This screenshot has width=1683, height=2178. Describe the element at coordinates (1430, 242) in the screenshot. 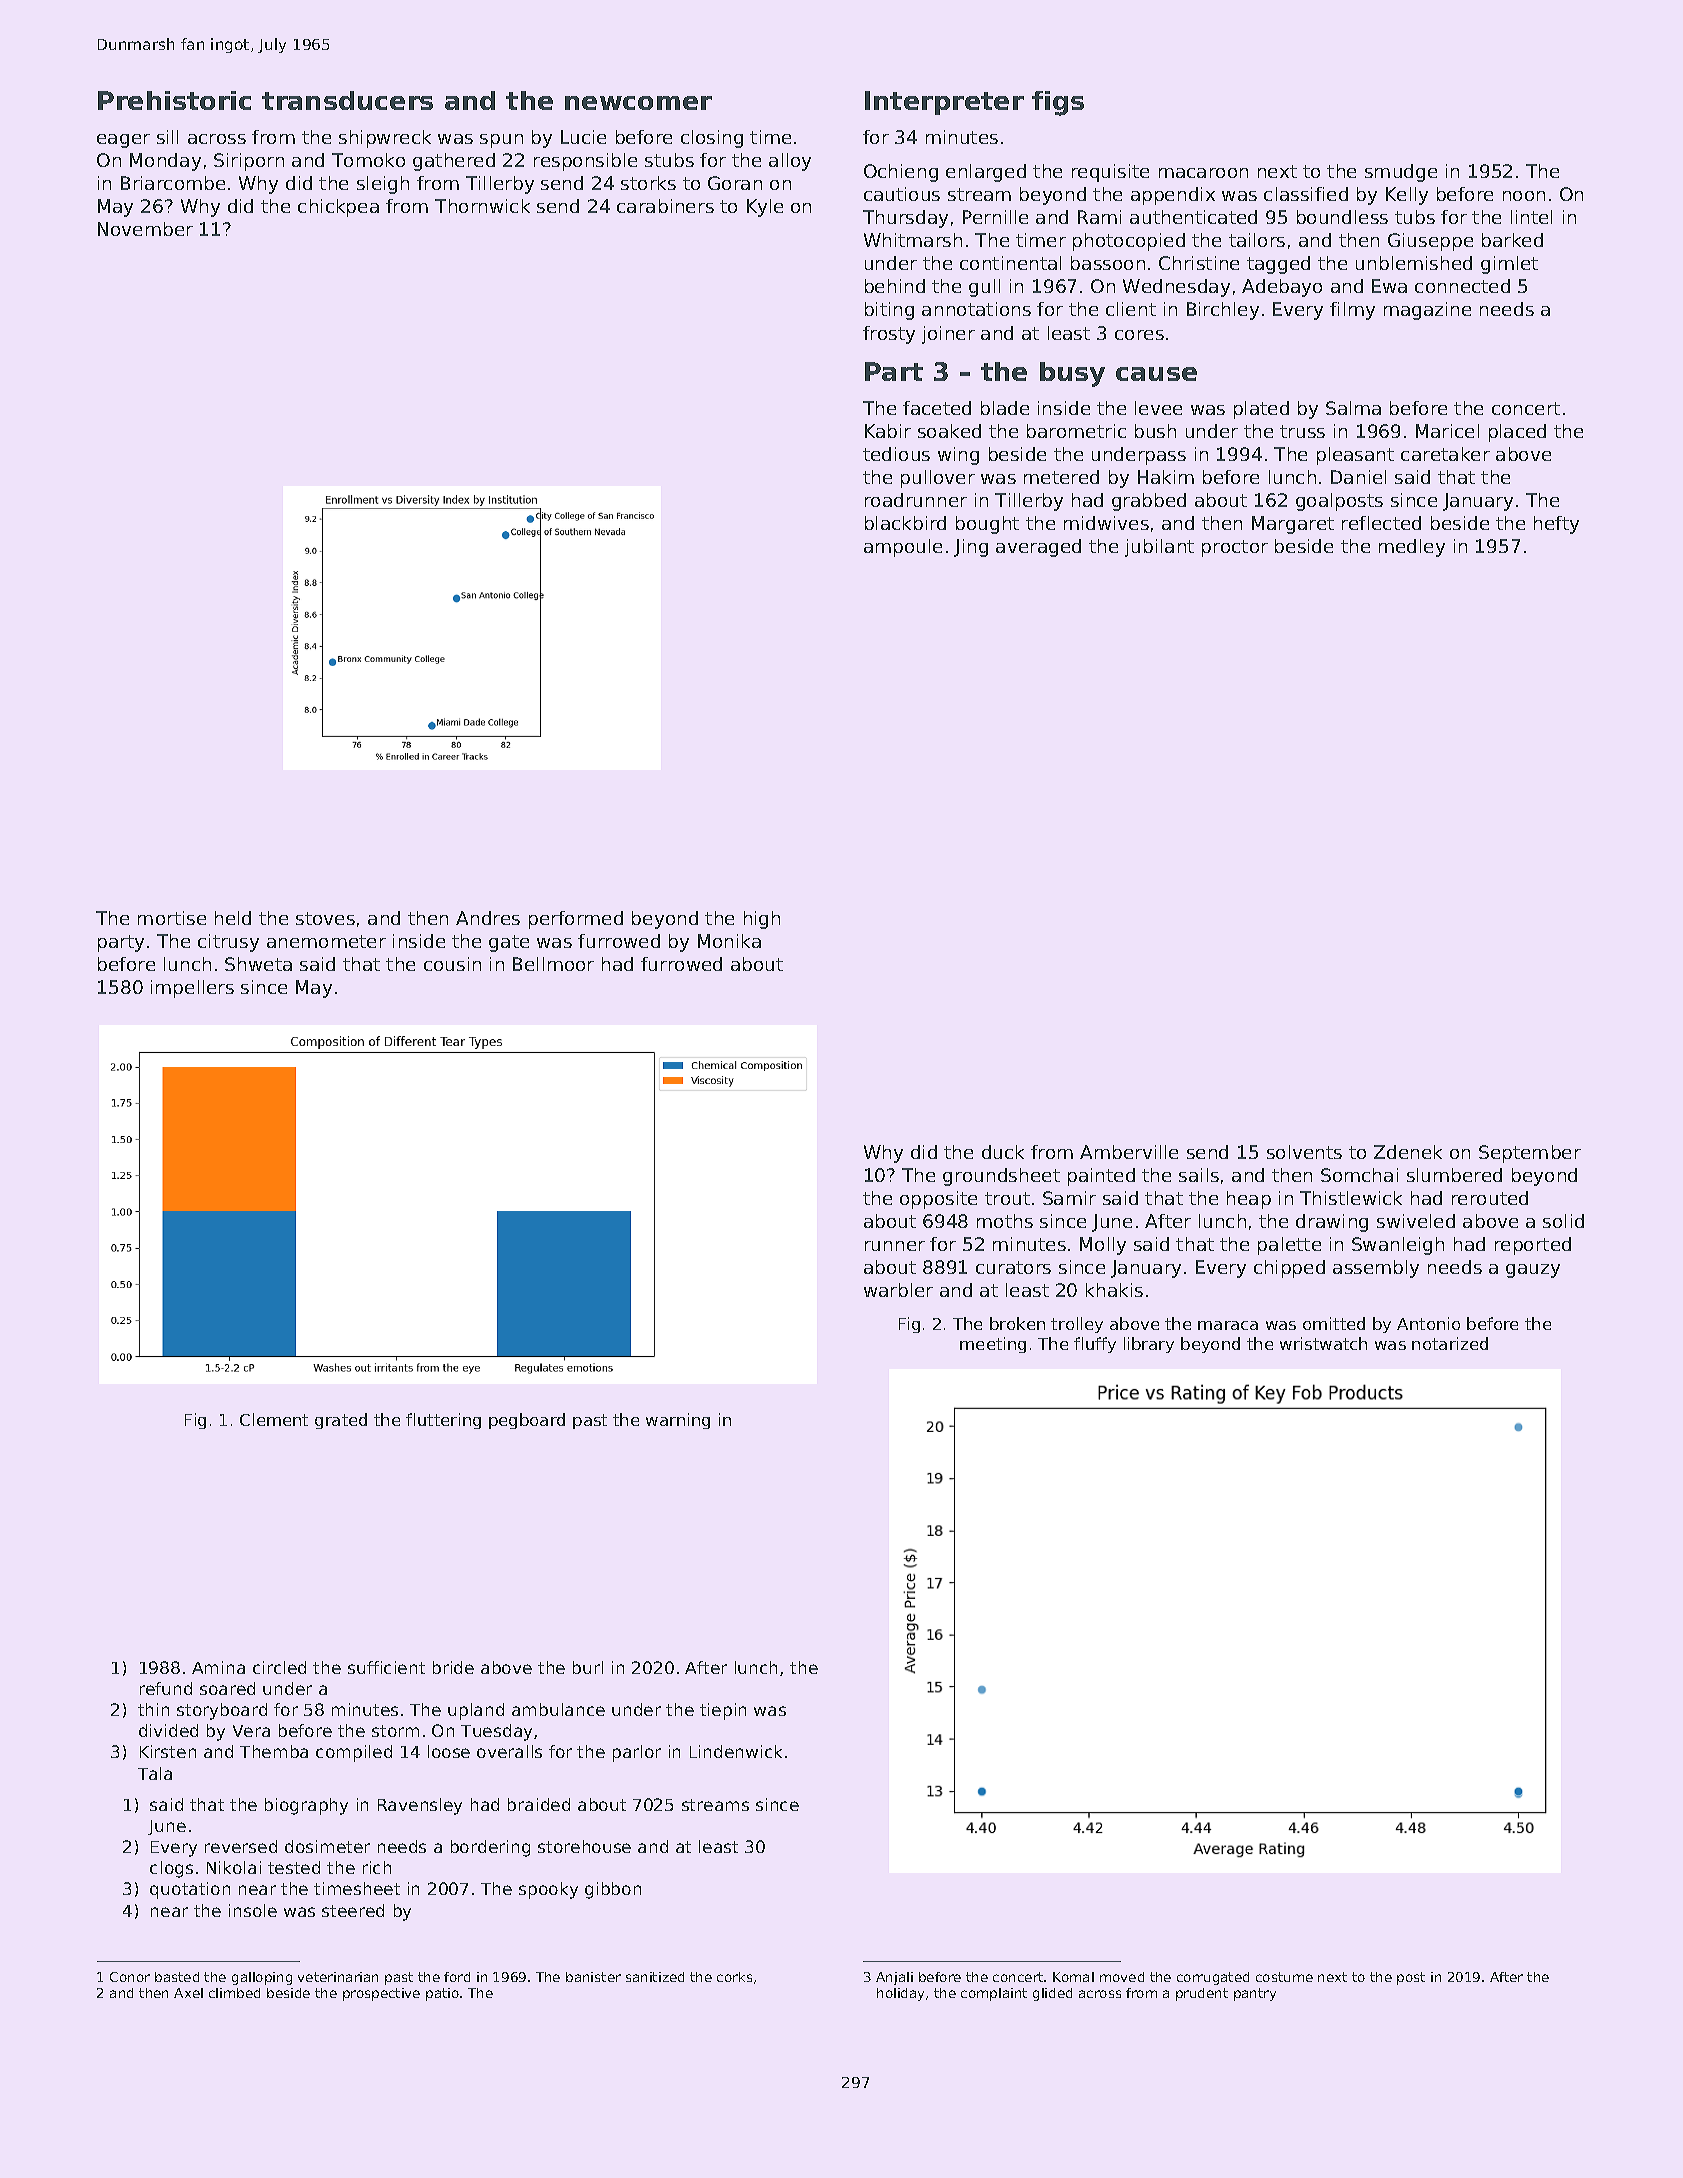

I see `Giuseppe` at that location.
